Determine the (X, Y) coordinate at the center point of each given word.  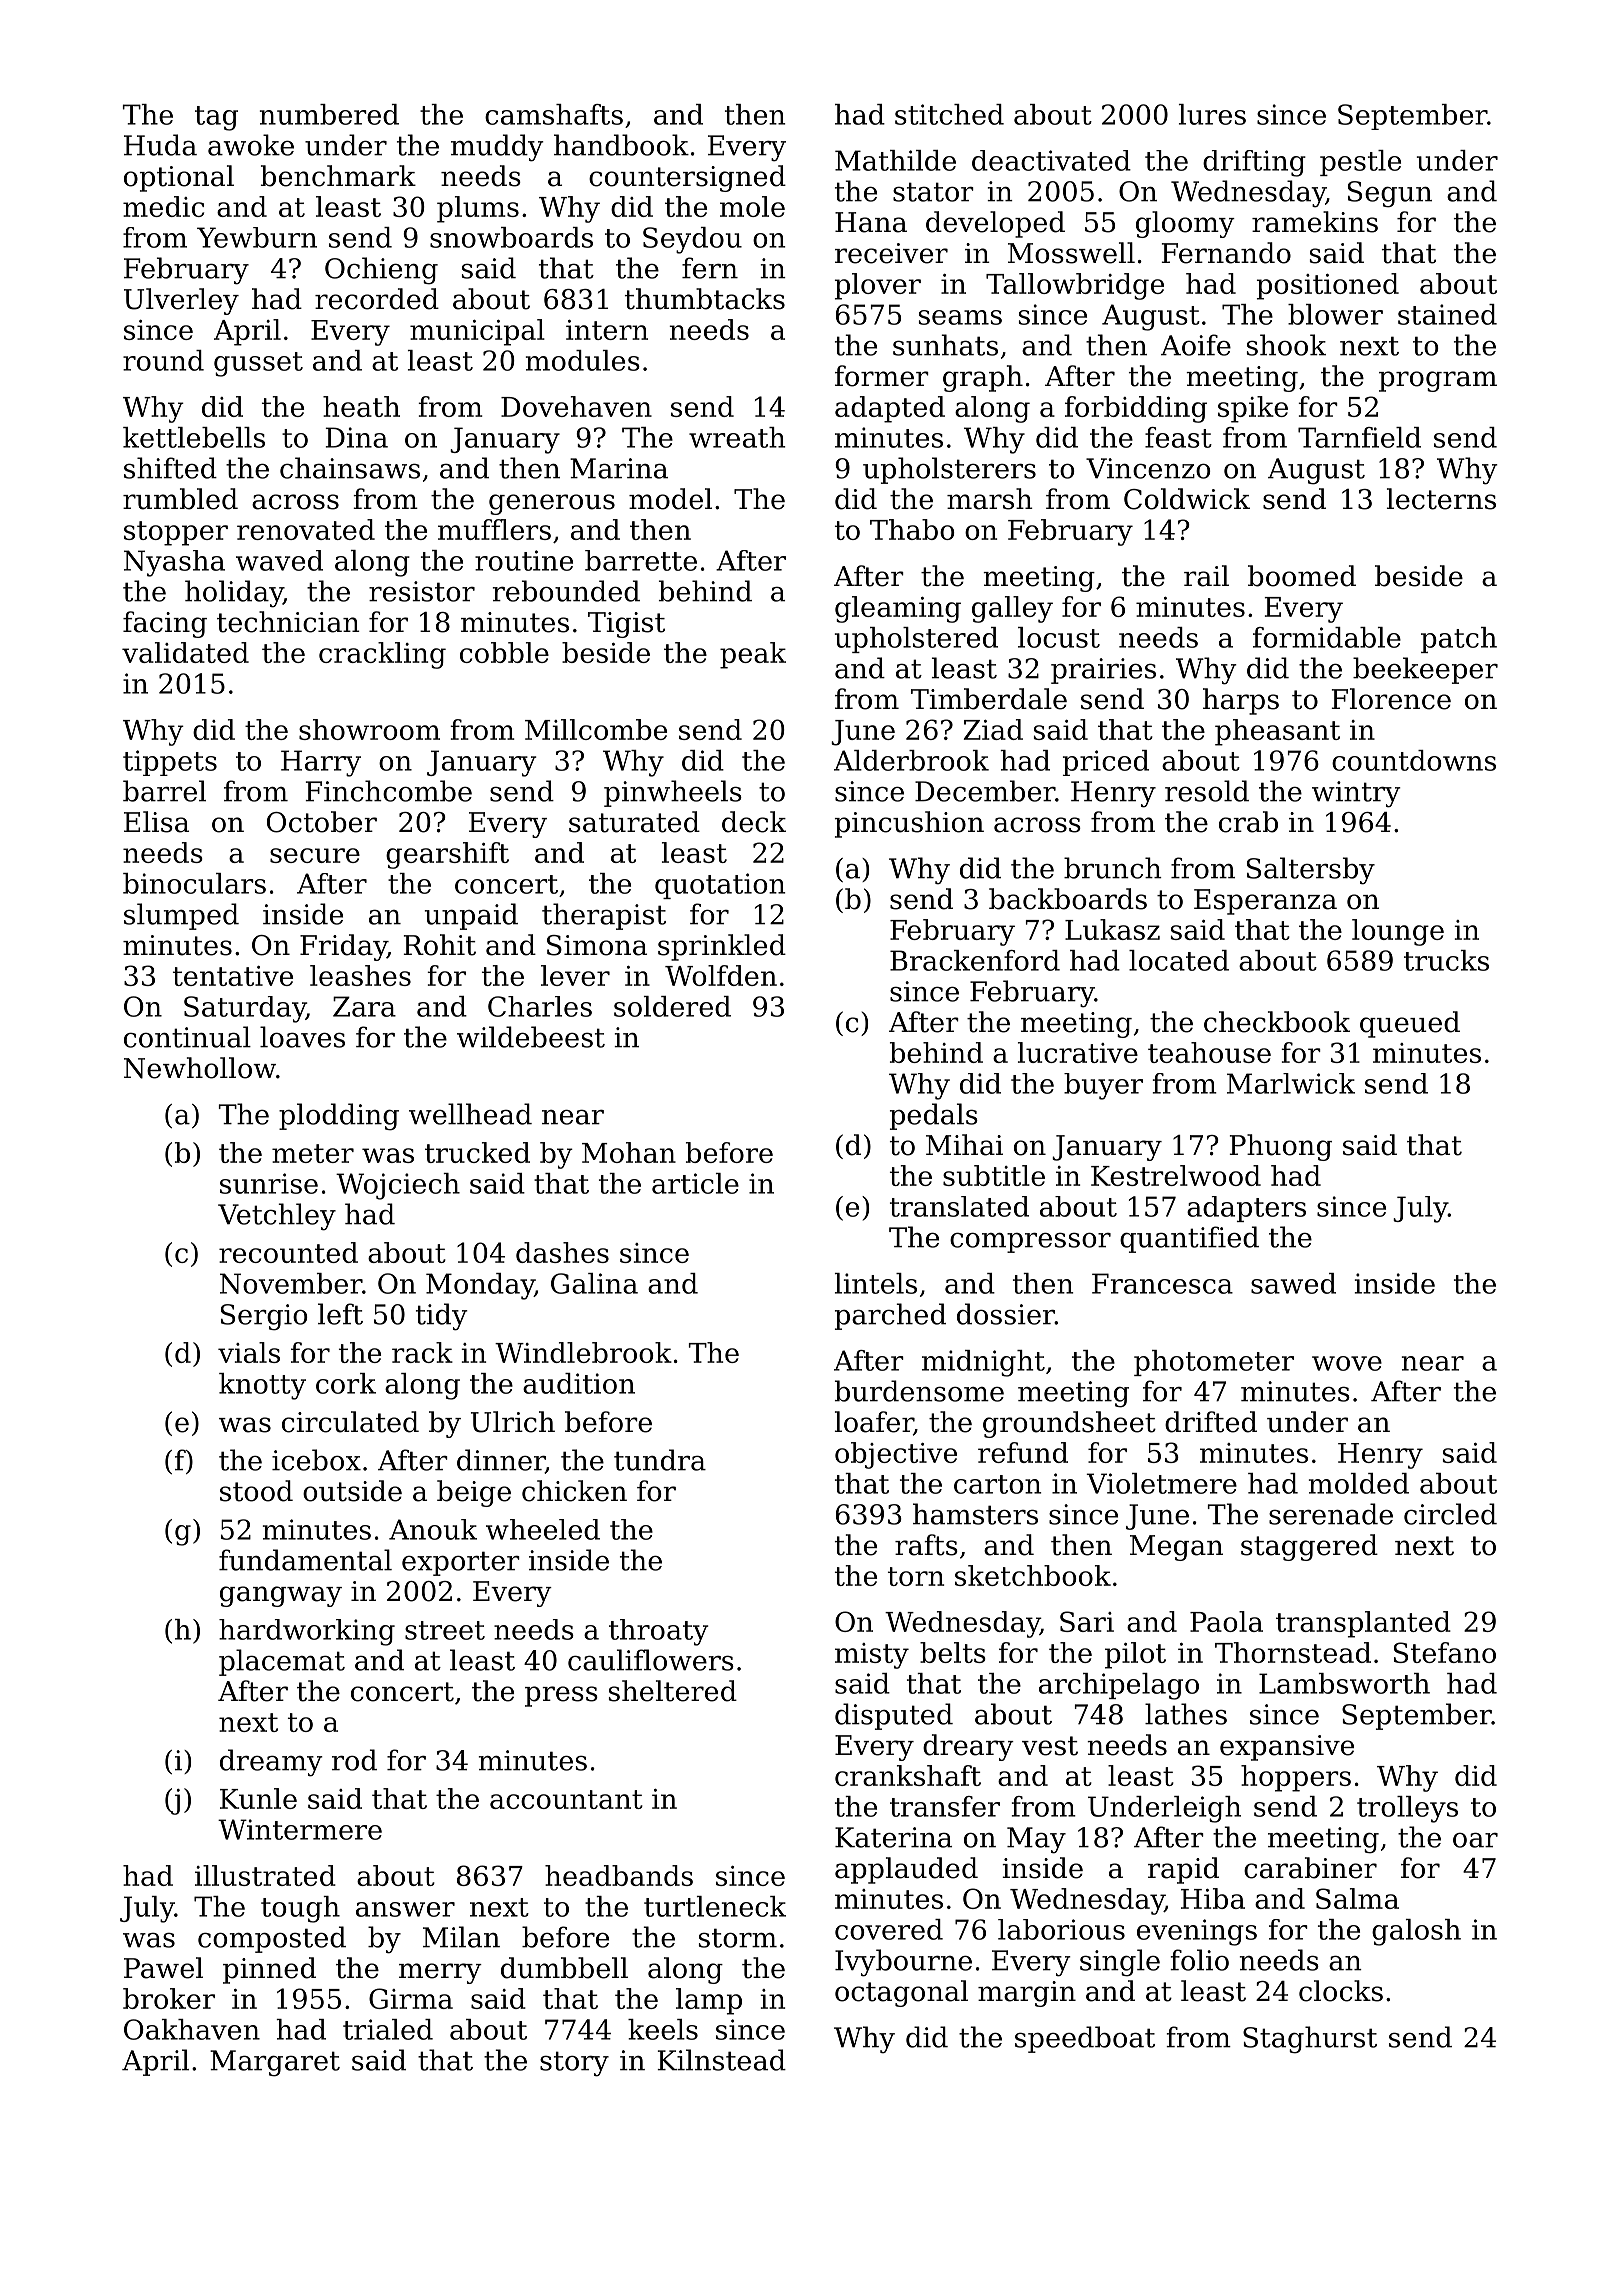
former (882, 376)
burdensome (919, 1391)
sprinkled (722, 947)
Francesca (1162, 1283)
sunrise (269, 1183)
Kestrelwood (1176, 1175)
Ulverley (181, 301)
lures (1212, 114)
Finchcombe (388, 791)
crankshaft (908, 1775)
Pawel (163, 1968)
